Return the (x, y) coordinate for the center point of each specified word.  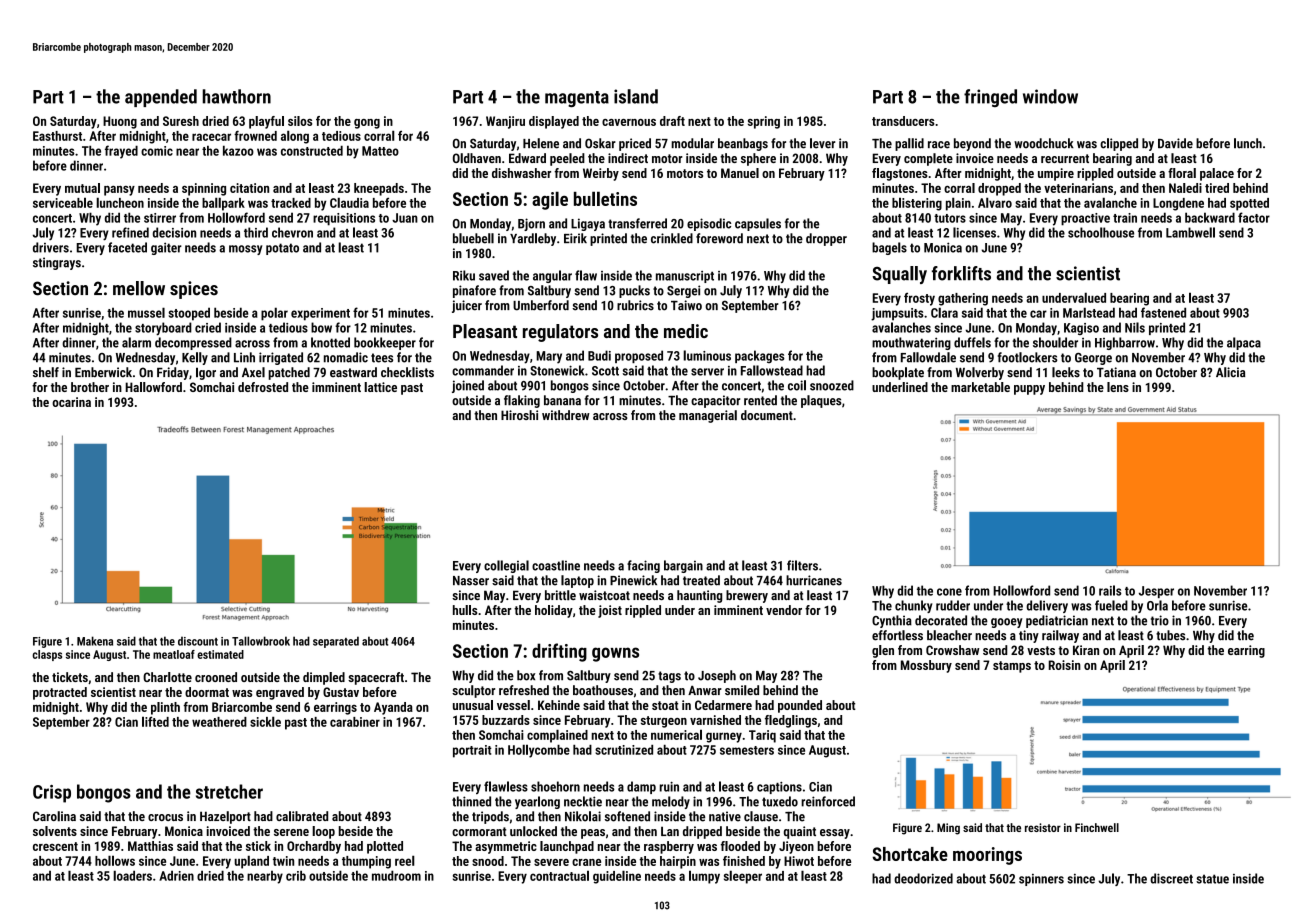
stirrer (160, 218)
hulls (465, 610)
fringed (990, 98)
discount (198, 641)
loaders (132, 875)
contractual (559, 875)
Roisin (1065, 665)
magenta (577, 99)
